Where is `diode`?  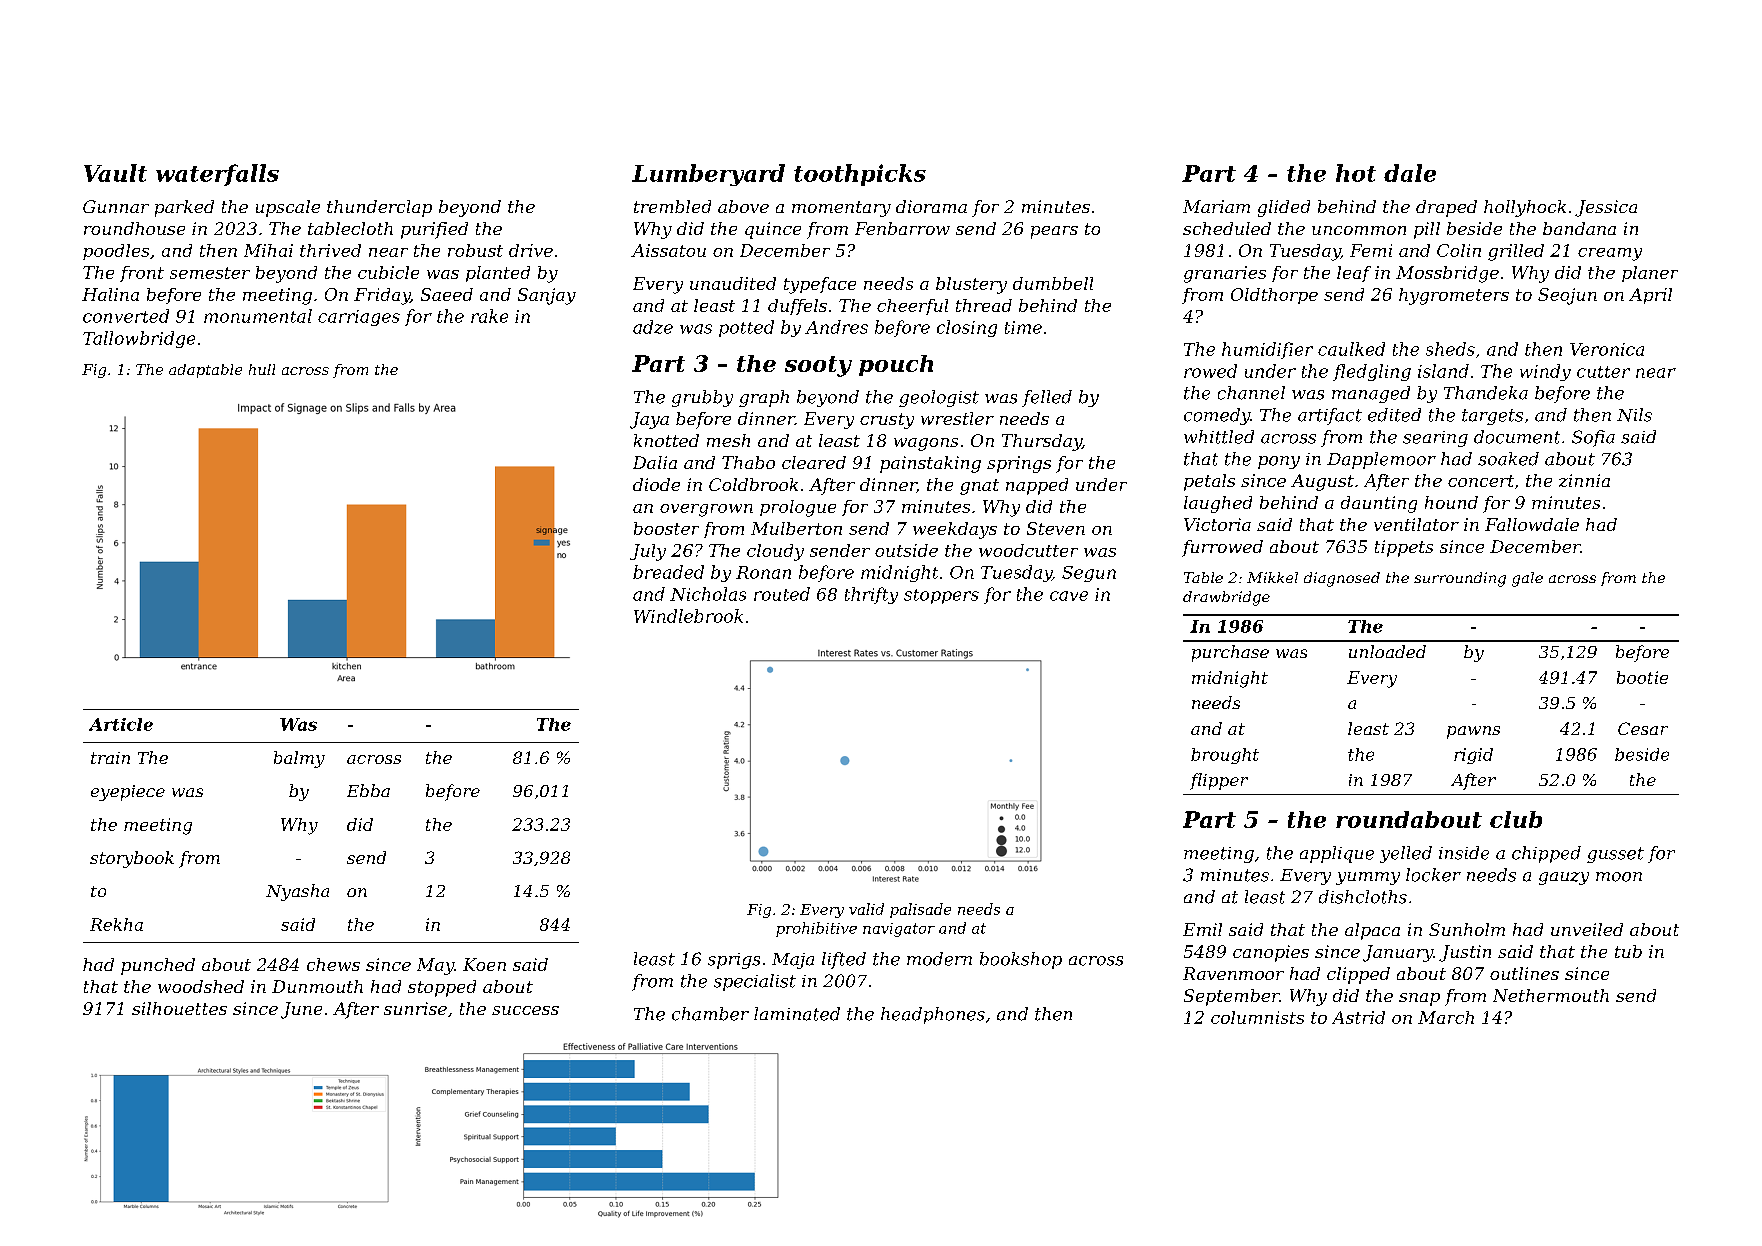
diode is located at coordinates (656, 484).
